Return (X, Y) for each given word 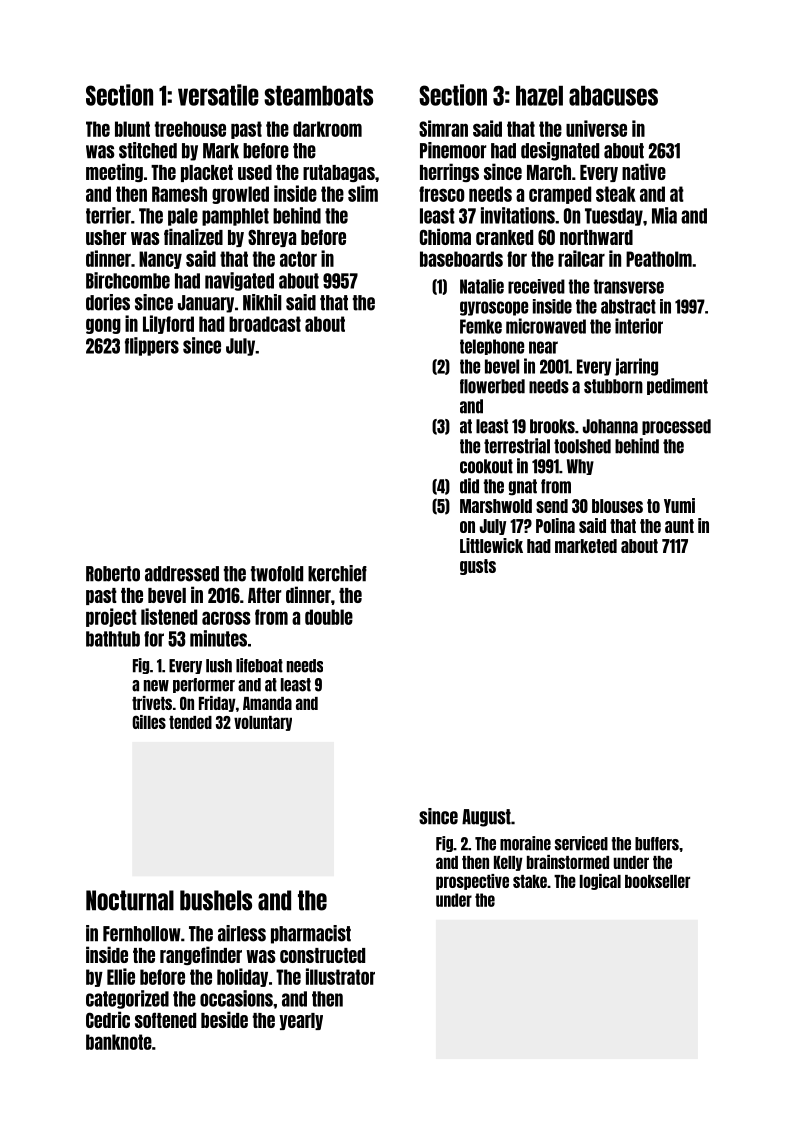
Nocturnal (130, 900)
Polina (555, 525)
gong (103, 326)
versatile (218, 95)
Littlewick (491, 545)
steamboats (318, 96)
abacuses (613, 96)
